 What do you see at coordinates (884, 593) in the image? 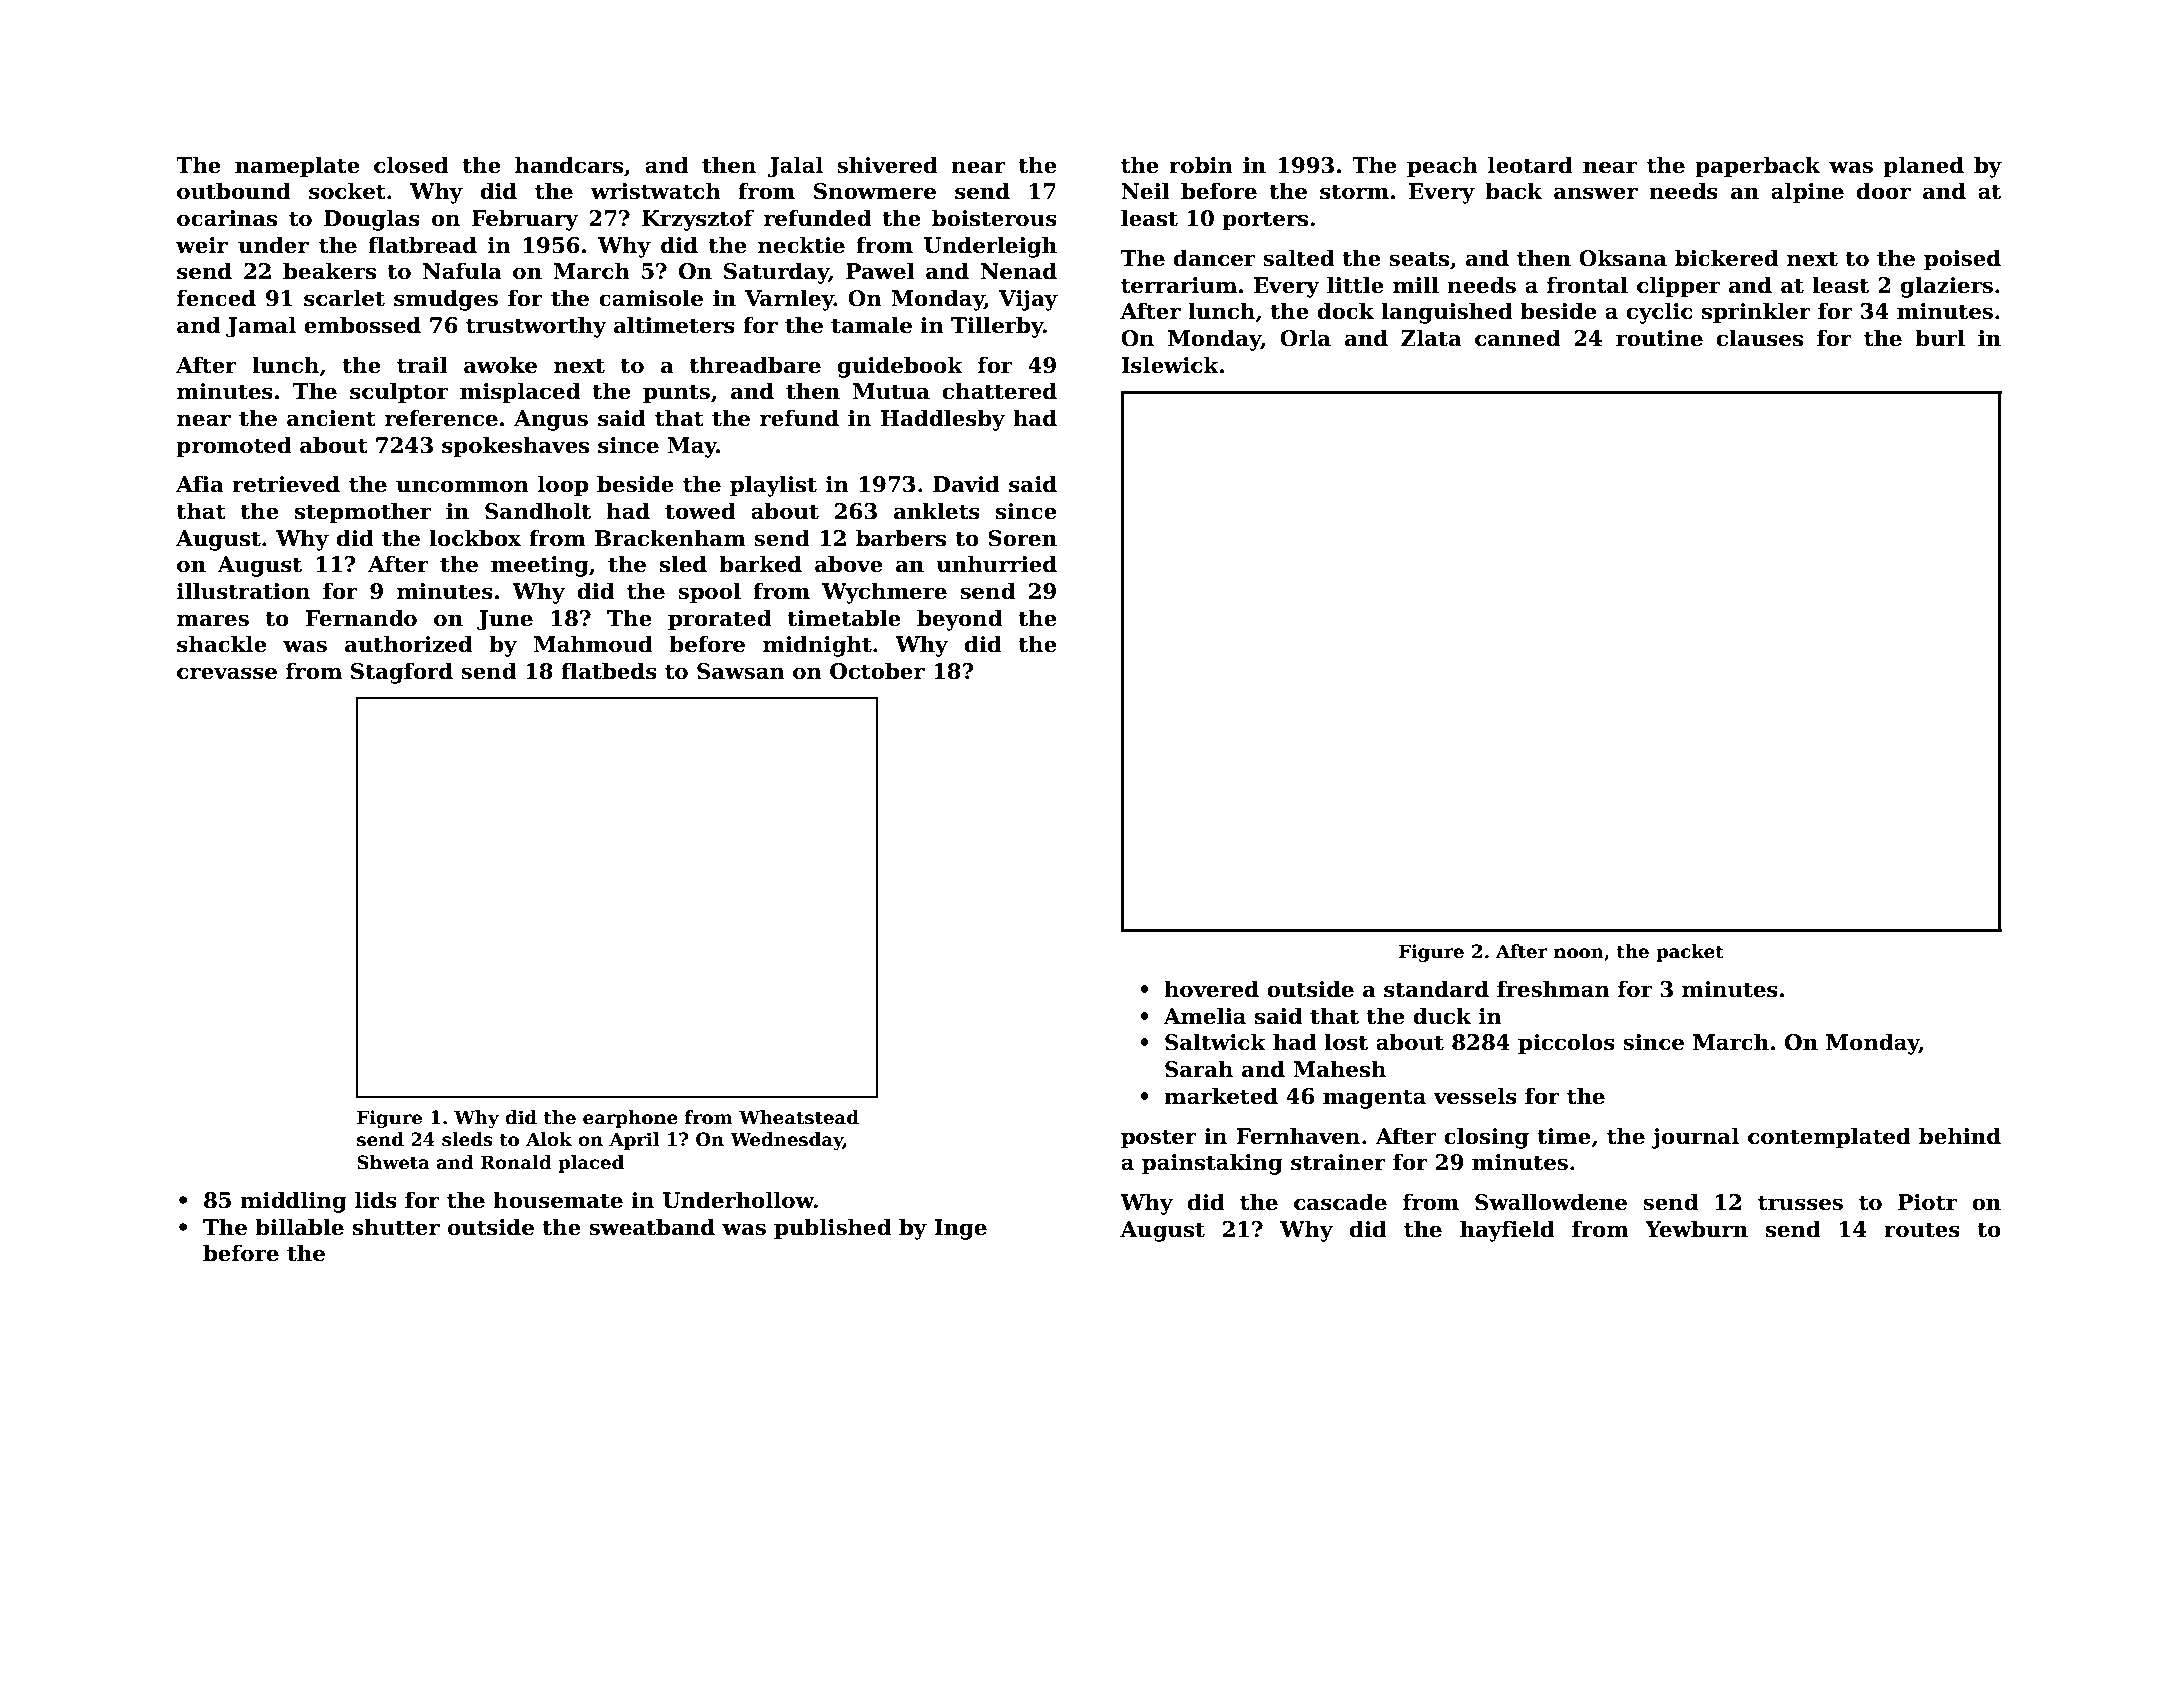
I see `Wychmere` at bounding box center [884, 593].
